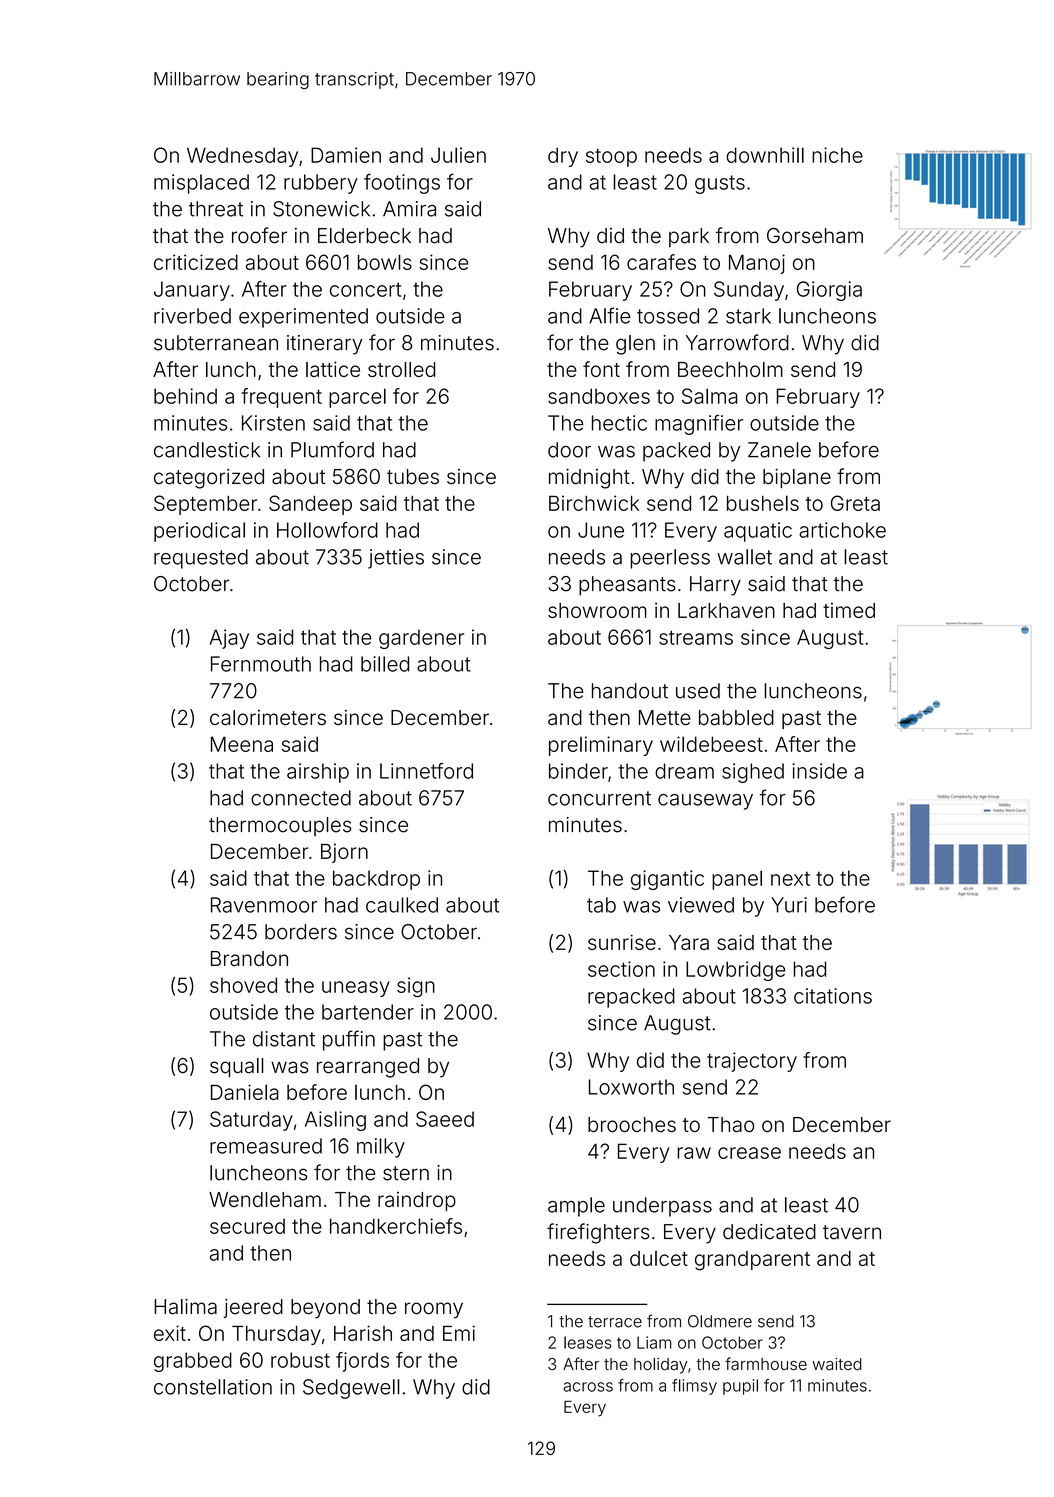 Image resolution: width=1054 pixels, height=1497 pixels. What do you see at coordinates (216, 209) in the image?
I see `threat` at bounding box center [216, 209].
